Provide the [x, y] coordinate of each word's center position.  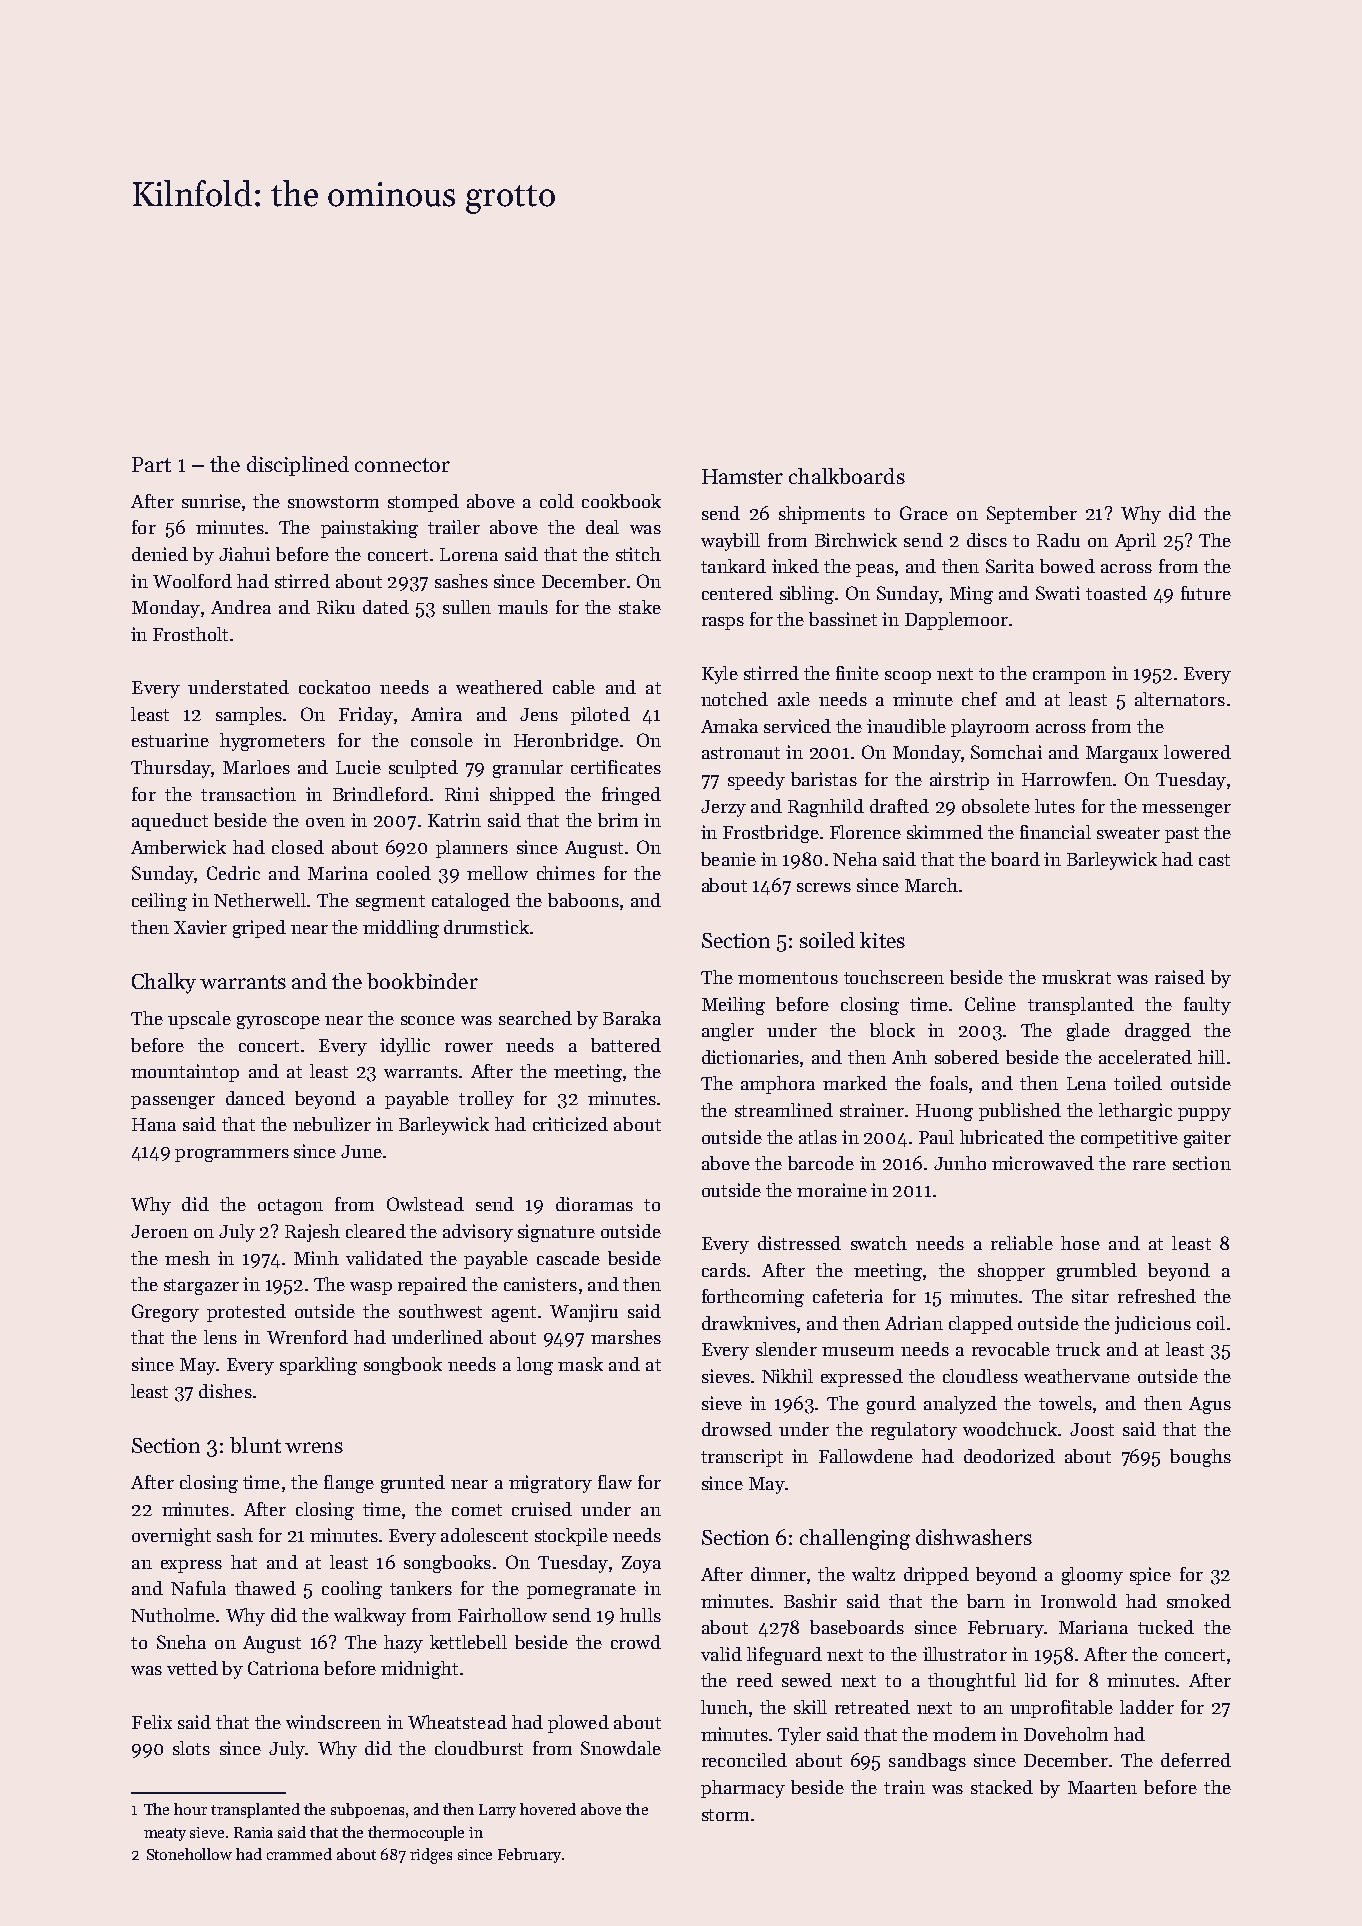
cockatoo [334, 687]
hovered [548, 1809]
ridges [431, 1856]
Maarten [1102, 1787]
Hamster [742, 476]
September [1032, 515]
